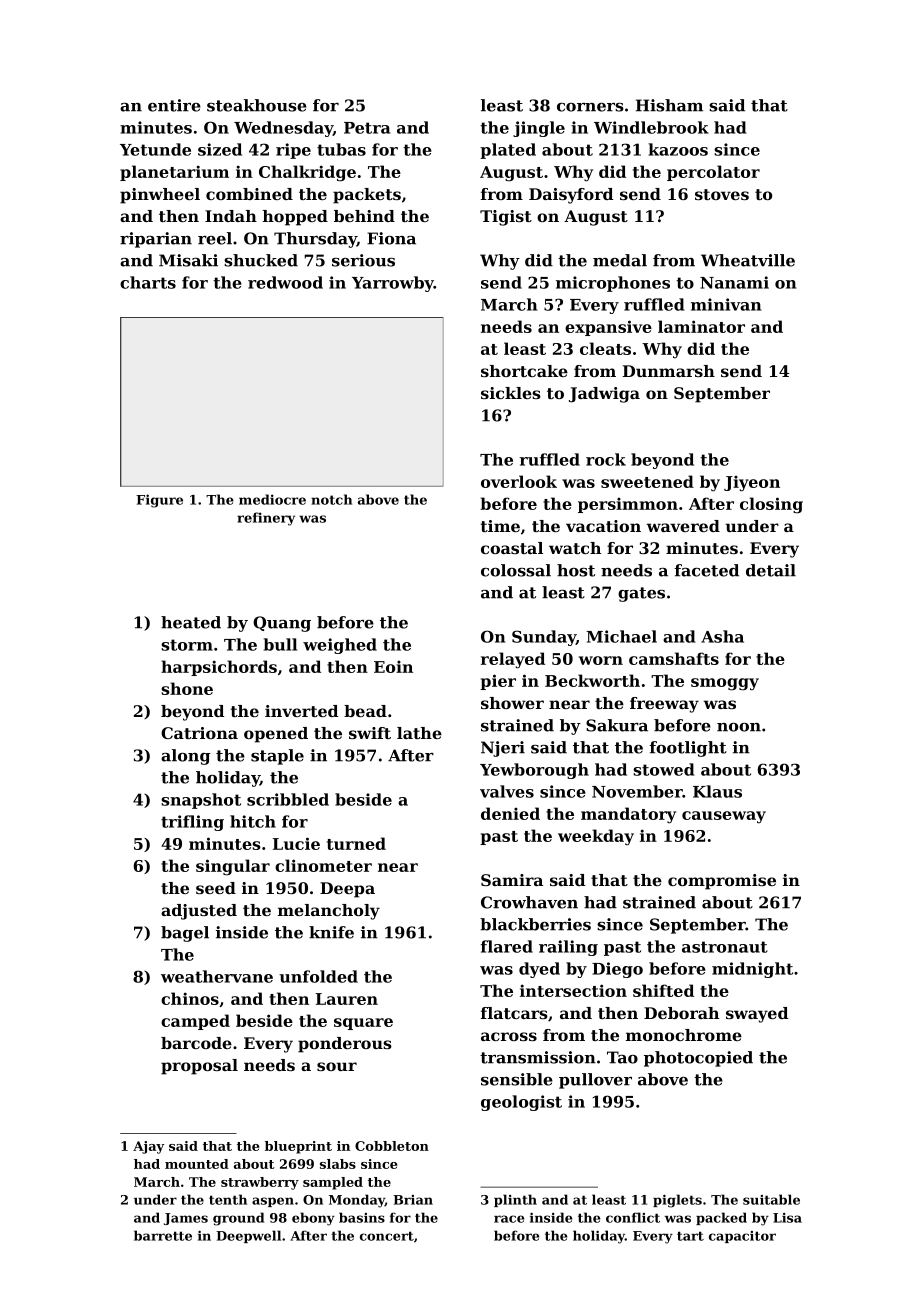 The image size is (924, 1308). Describe the element at coordinates (669, 105) in the screenshot. I see `Hisham` at that location.
